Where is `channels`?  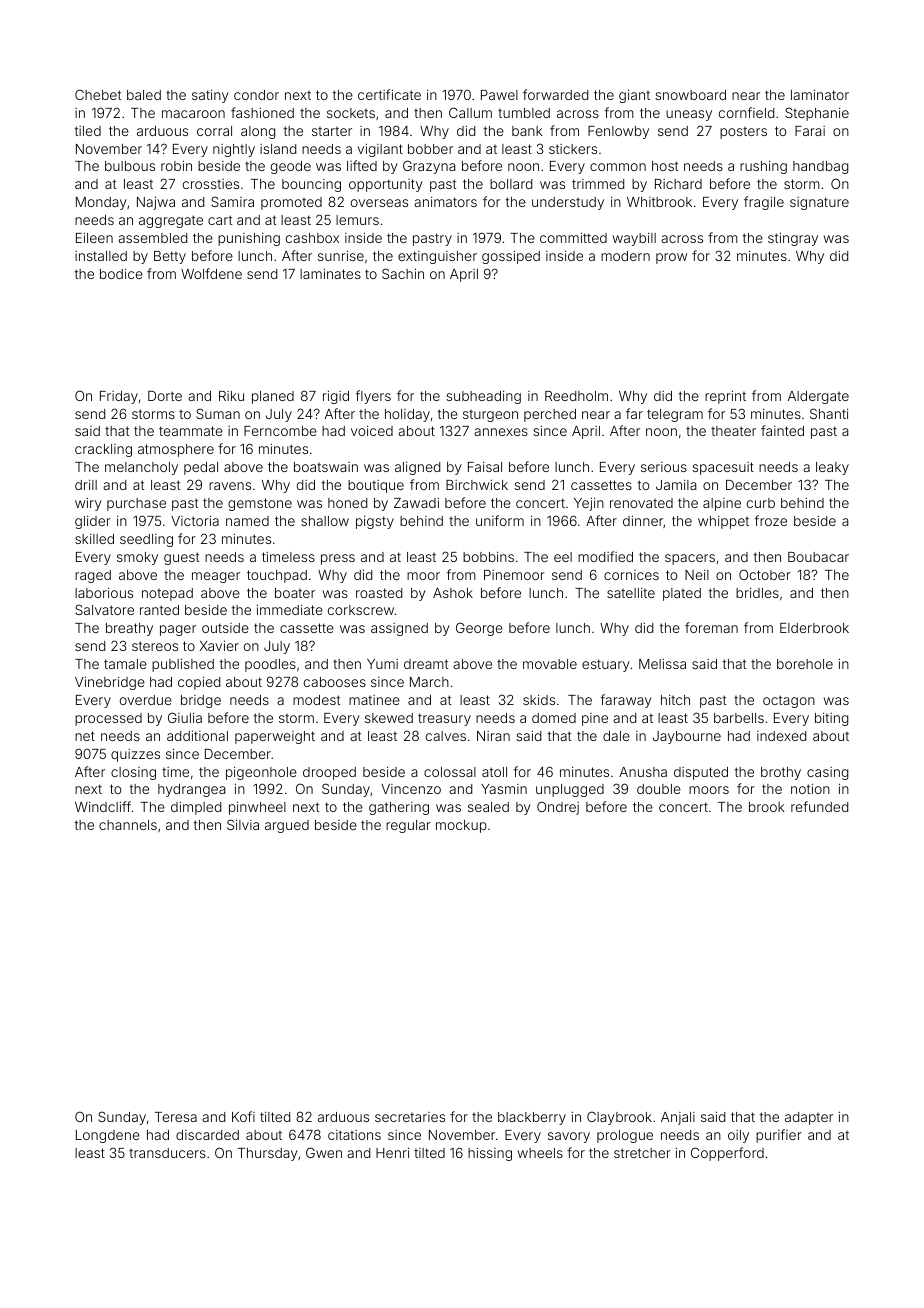 channels is located at coordinates (128, 825).
